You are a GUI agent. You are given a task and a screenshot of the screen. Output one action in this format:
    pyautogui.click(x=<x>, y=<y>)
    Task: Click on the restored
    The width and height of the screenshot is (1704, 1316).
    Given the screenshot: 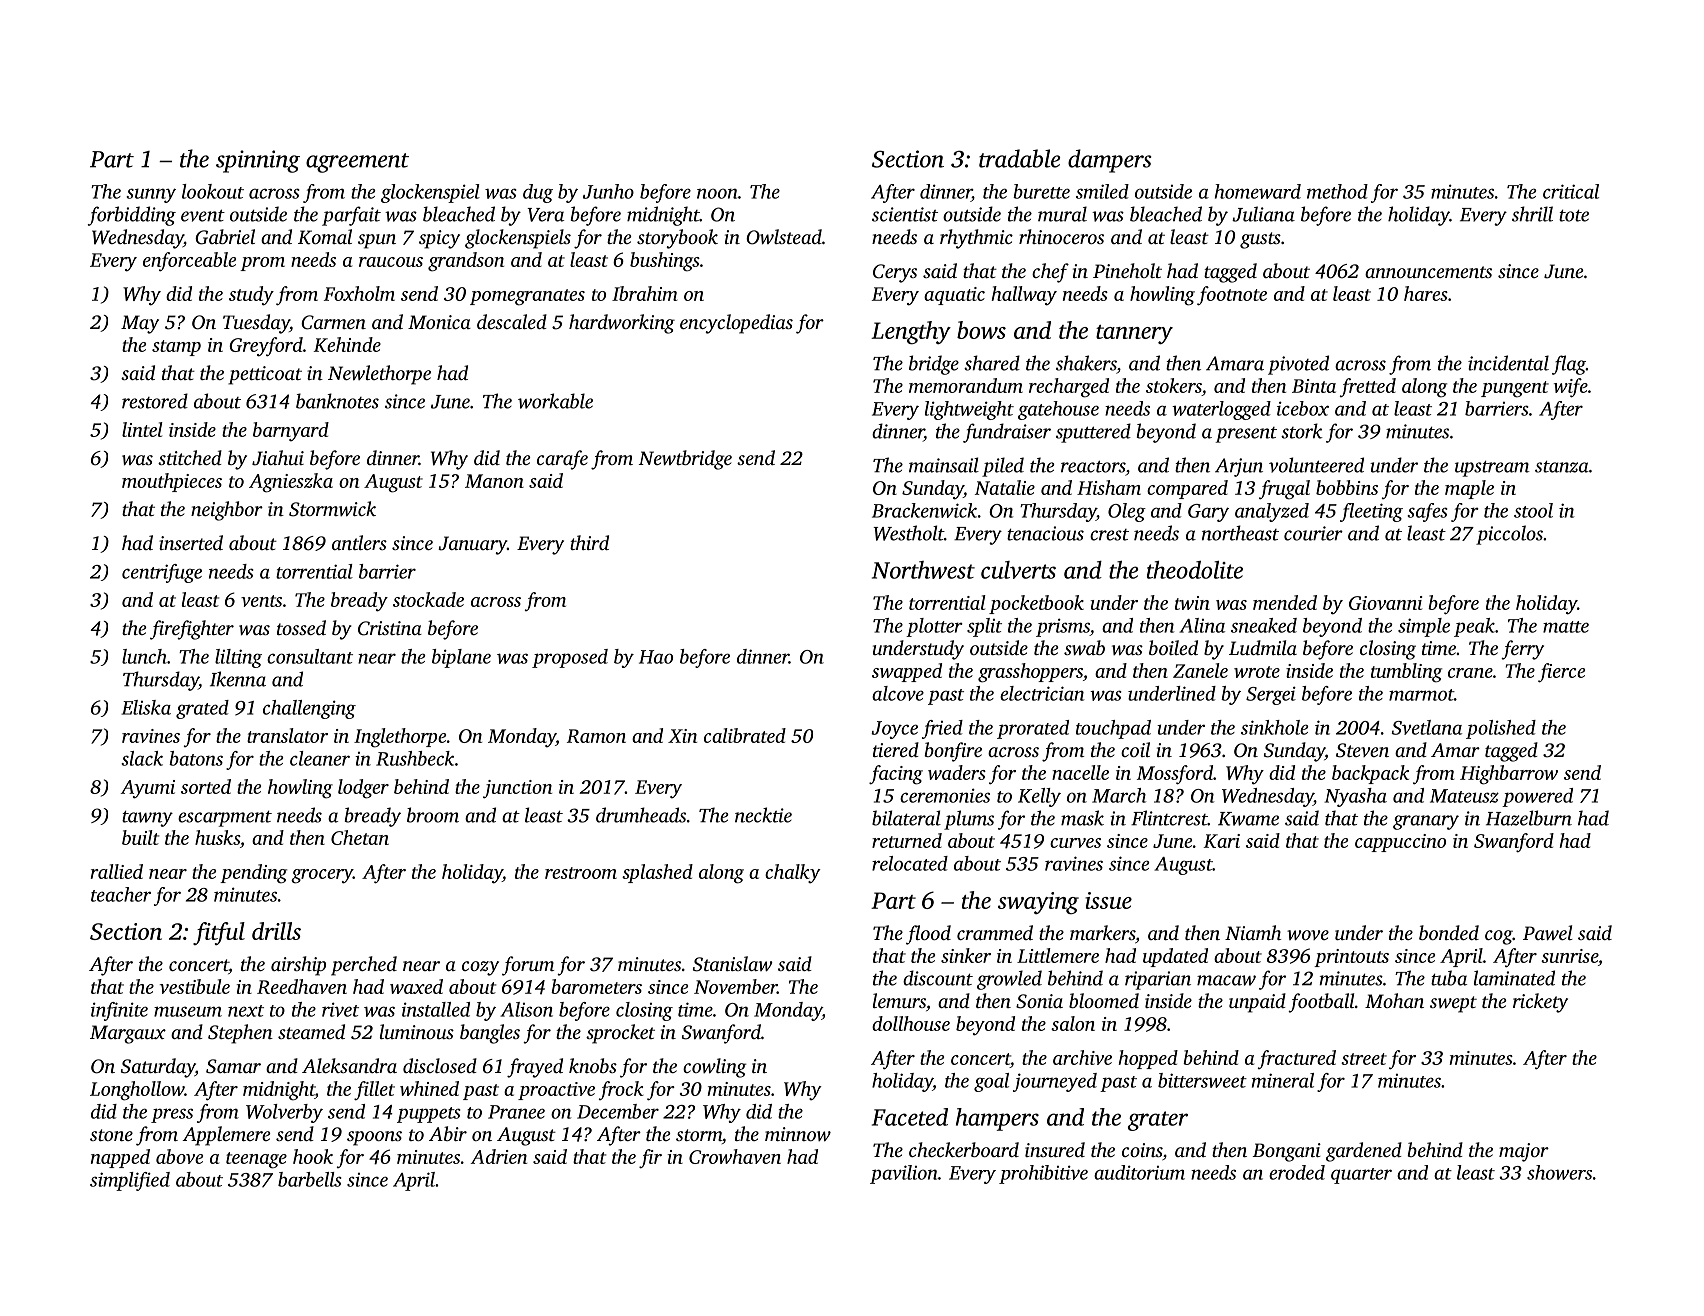 What is the action you would take?
    pyautogui.click(x=155, y=401)
